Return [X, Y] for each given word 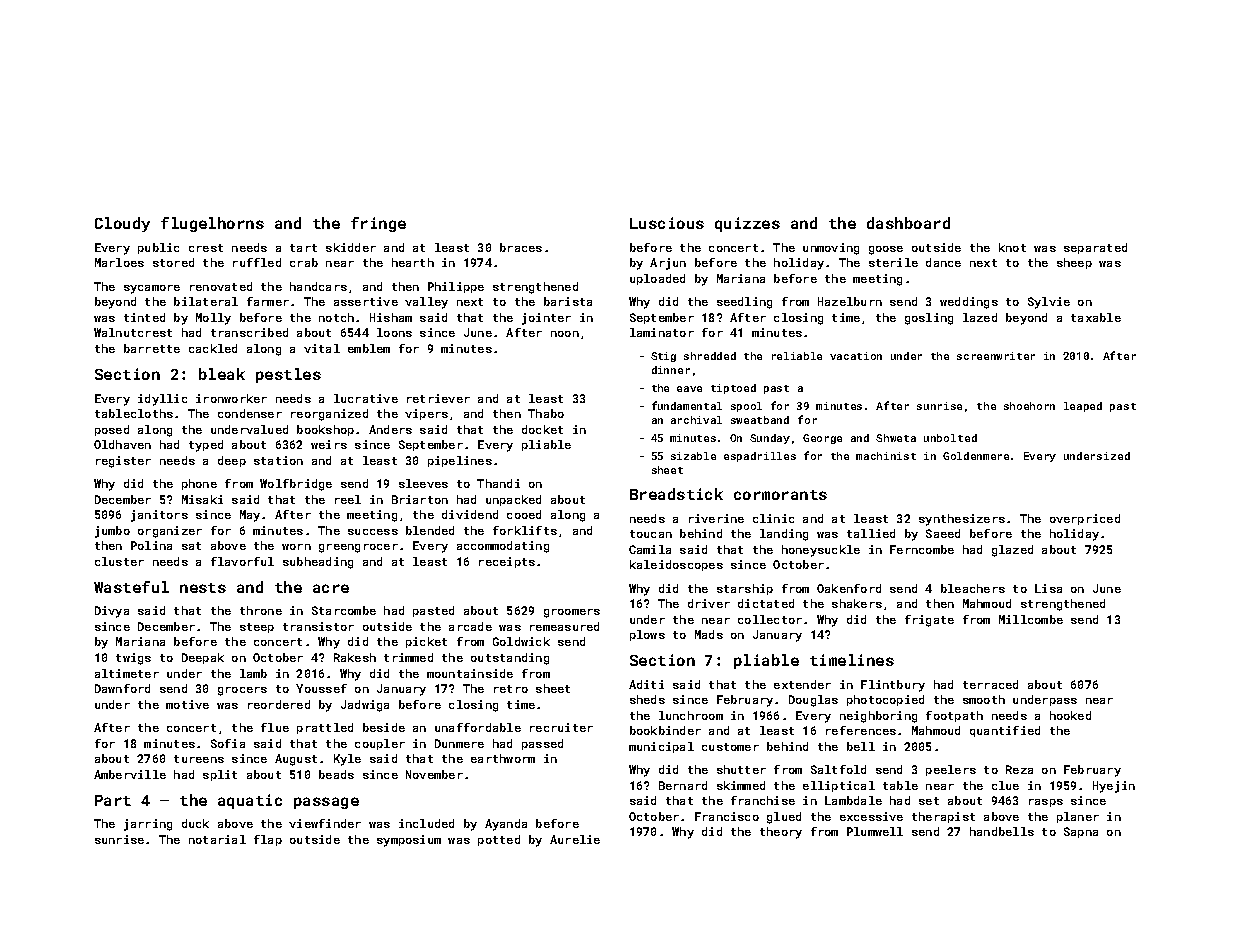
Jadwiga [365, 706]
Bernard [683, 785]
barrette [152, 348]
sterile [893, 262]
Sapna [1081, 832]
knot [1012, 247]
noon [565, 334]
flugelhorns [212, 224]
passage [326, 803]
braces [521, 247]
